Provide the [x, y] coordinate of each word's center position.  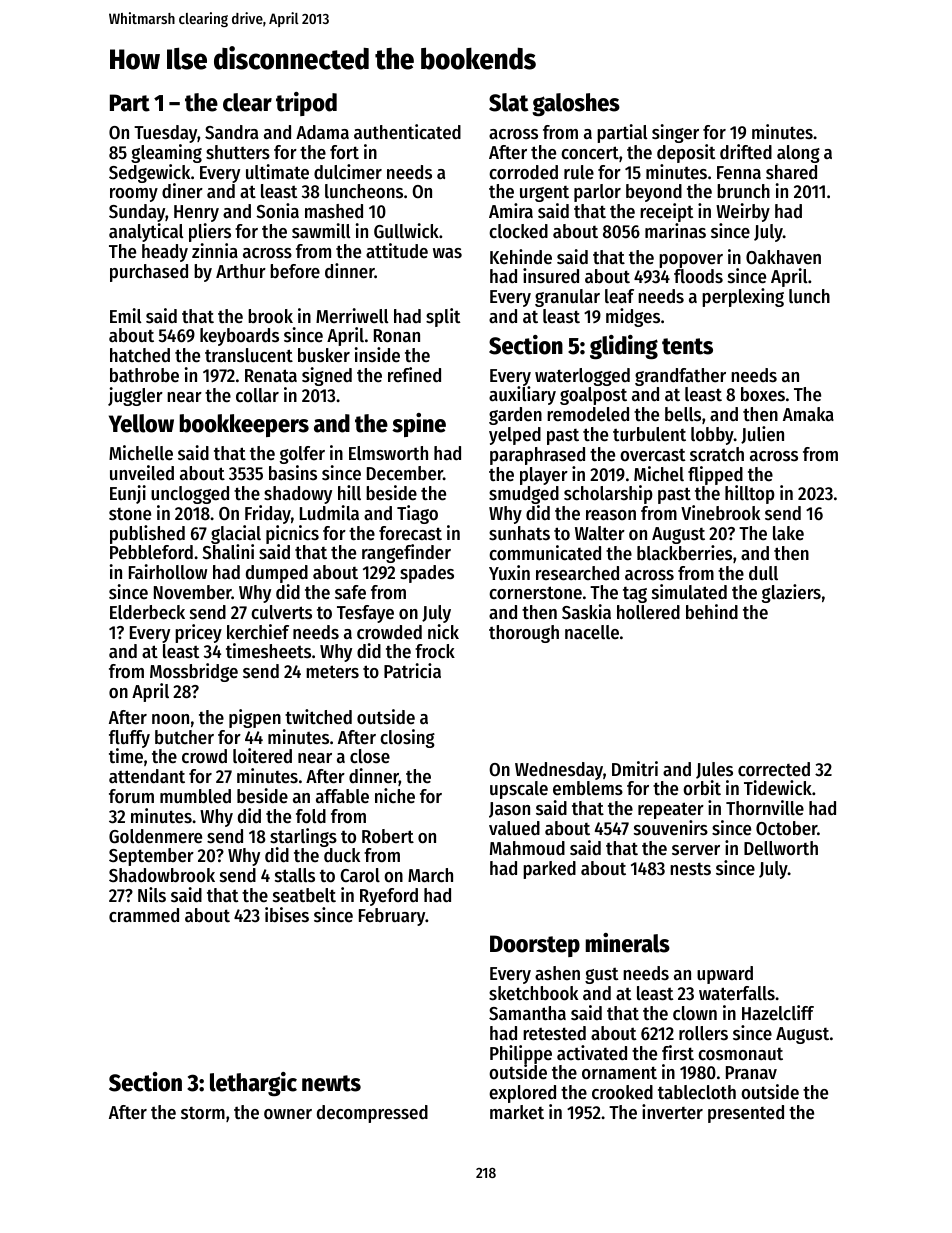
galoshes [576, 105]
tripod [306, 104]
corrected [774, 769]
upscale [519, 790]
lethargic [253, 1084]
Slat [508, 102]
